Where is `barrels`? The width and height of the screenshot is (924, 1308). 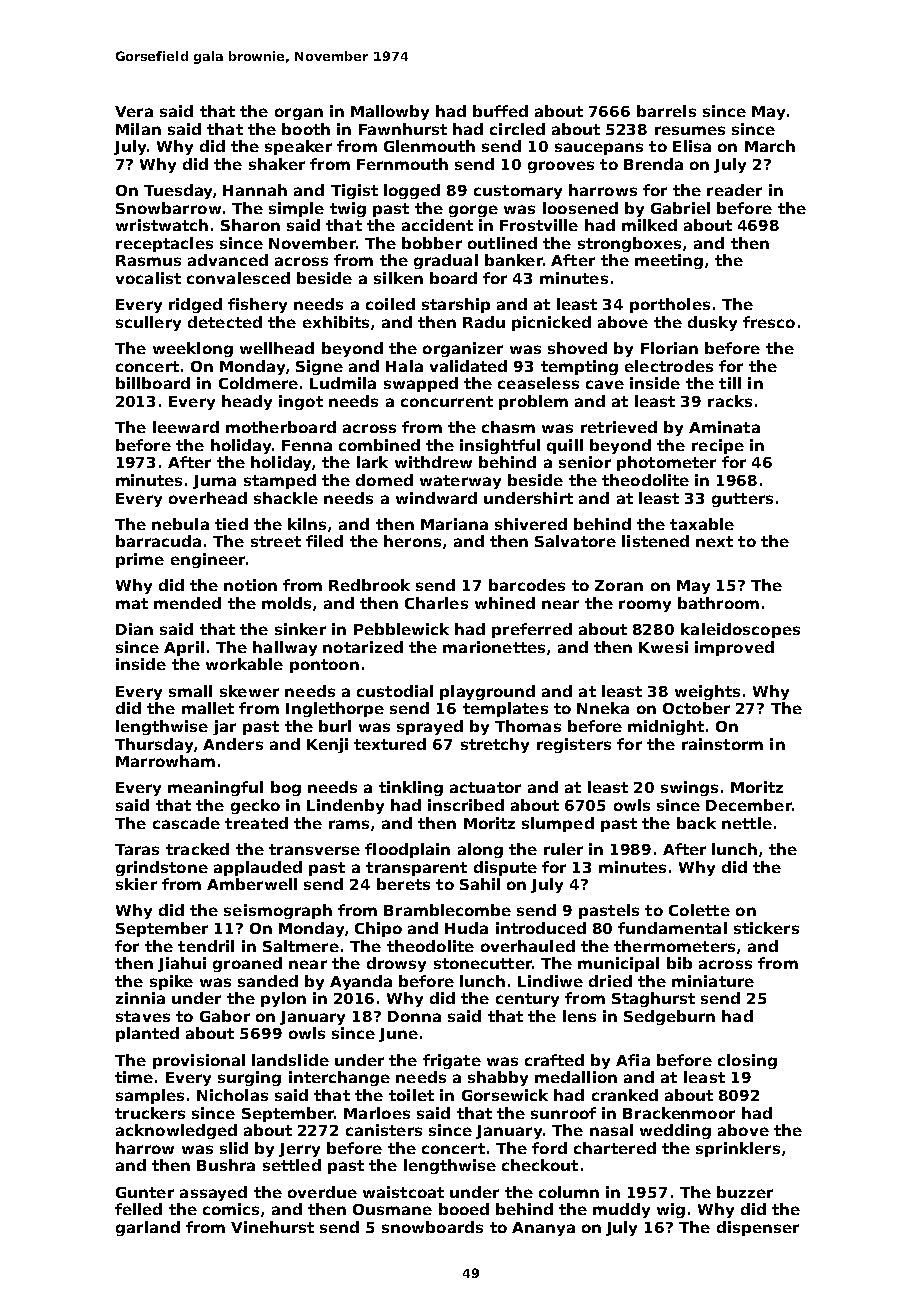
barrels is located at coordinates (666, 111).
